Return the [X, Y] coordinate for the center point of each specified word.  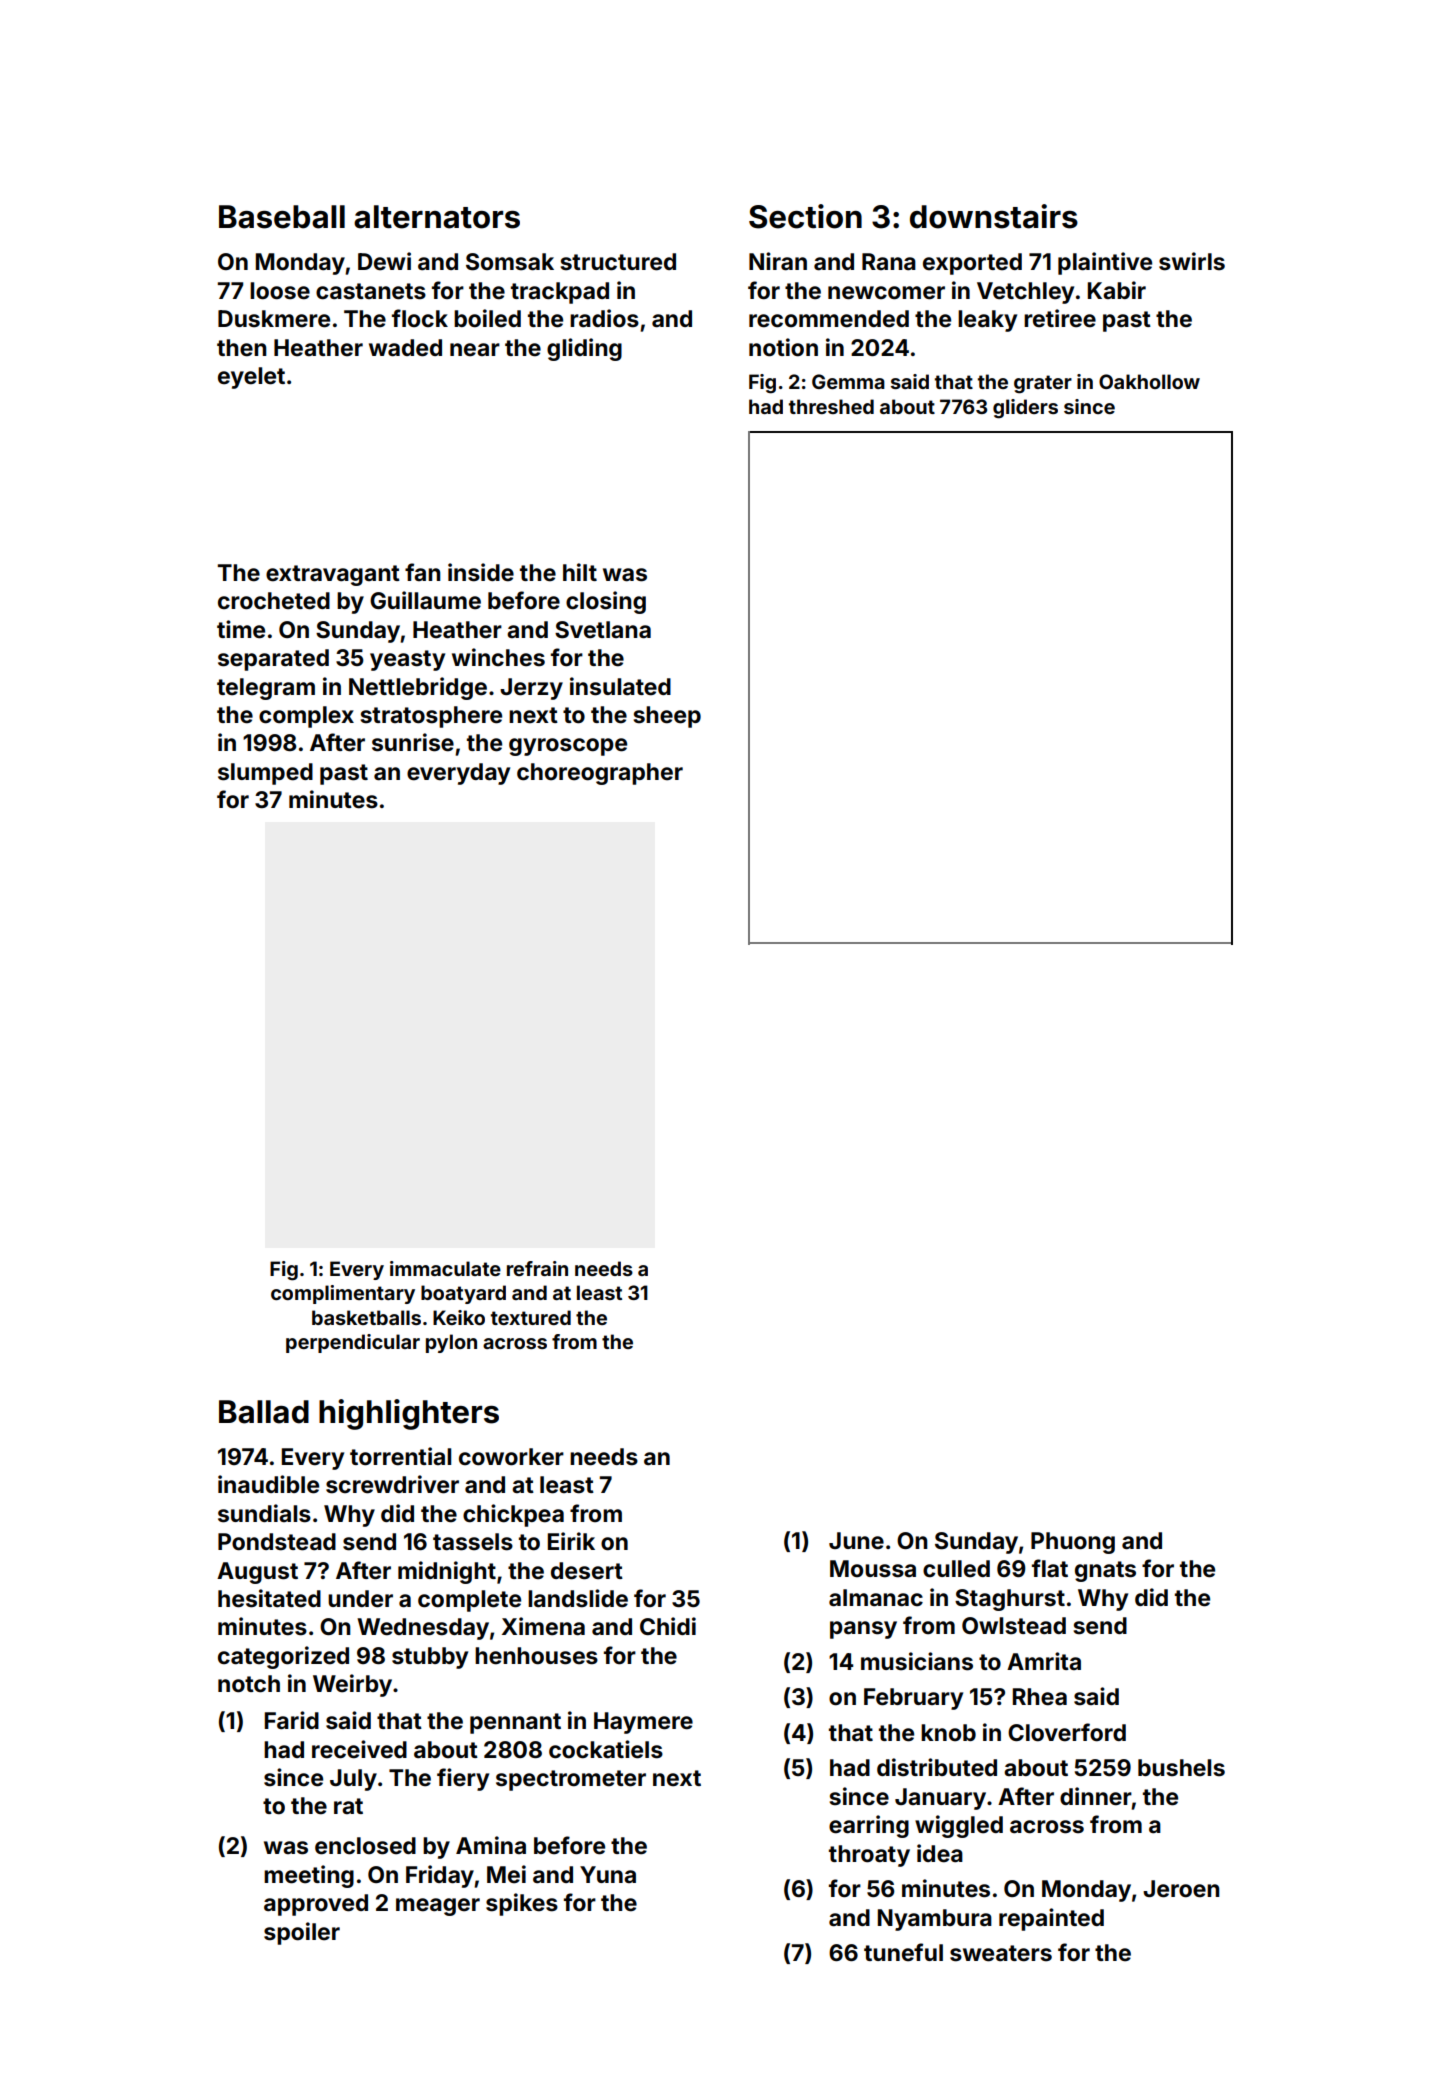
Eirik [571, 1541]
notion [783, 347]
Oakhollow [1149, 381]
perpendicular [353, 1343]
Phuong [1073, 1543]
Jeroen [1181, 1889]
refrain [537, 1268]
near [475, 350]
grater [1043, 384]
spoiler [302, 1933]
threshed [831, 406]
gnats [1105, 1571]
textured [531, 1317]
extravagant [333, 575]
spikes [522, 1904]
